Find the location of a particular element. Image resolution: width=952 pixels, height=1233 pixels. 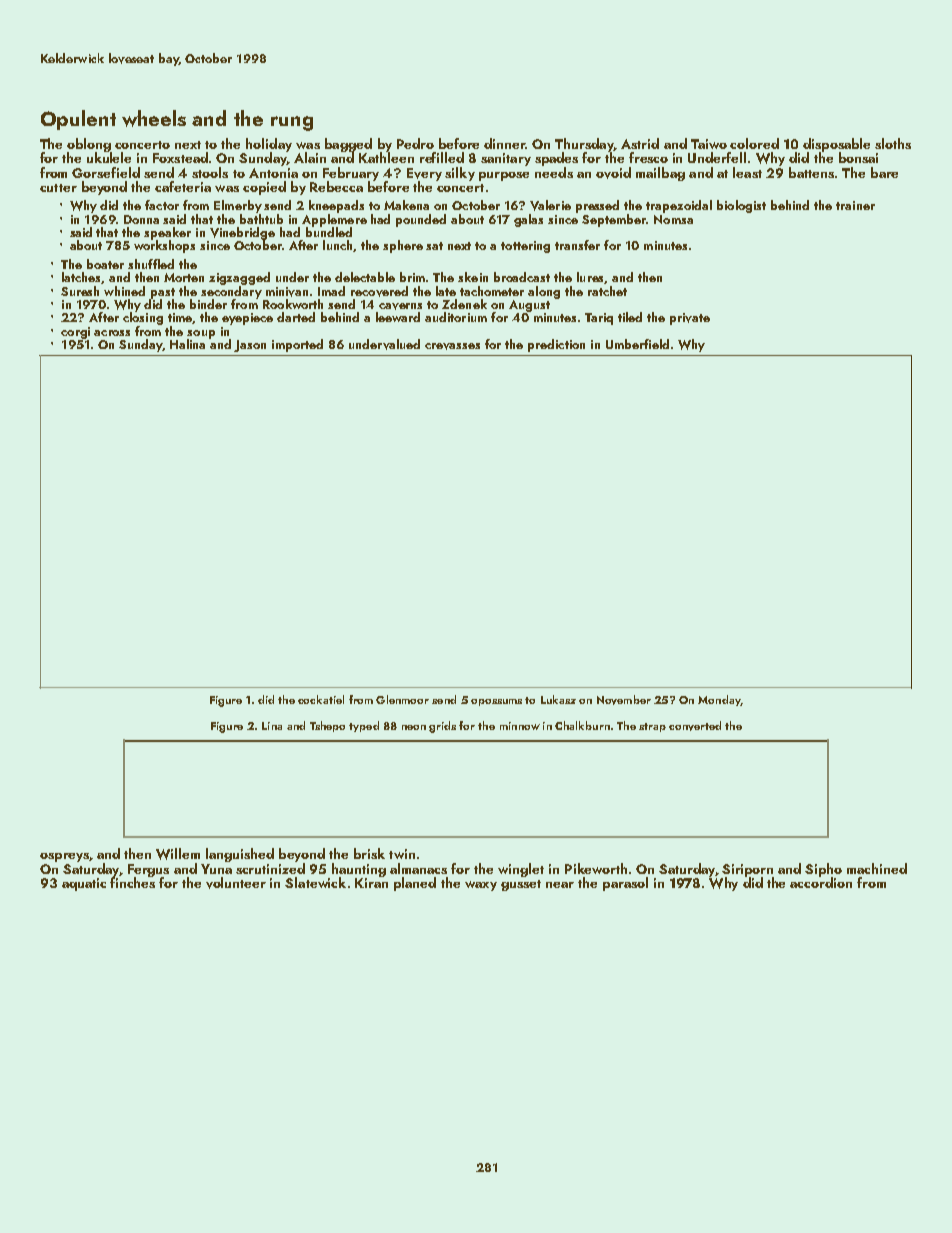

aquatic is located at coordinates (84, 884).
